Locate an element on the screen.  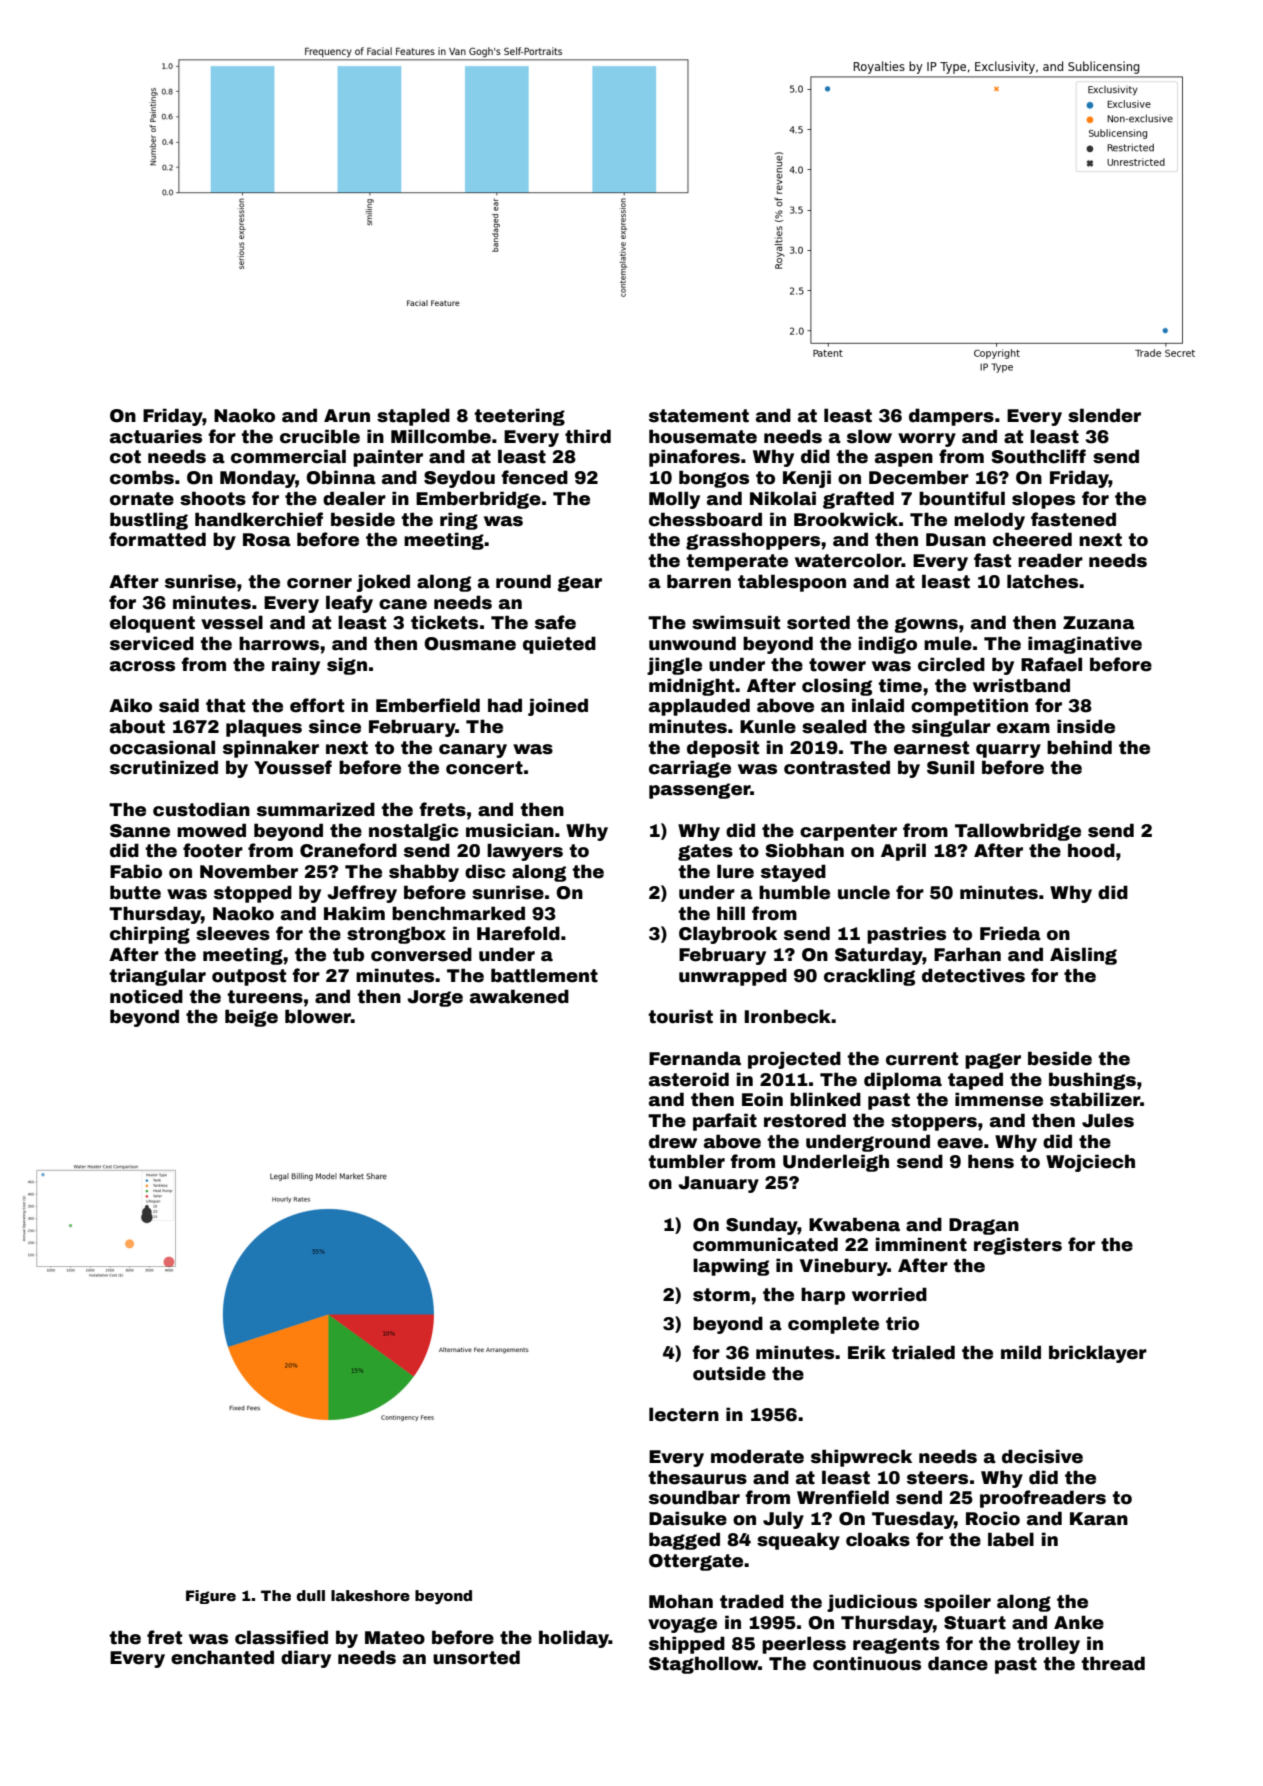
summarized is located at coordinates (316, 809).
